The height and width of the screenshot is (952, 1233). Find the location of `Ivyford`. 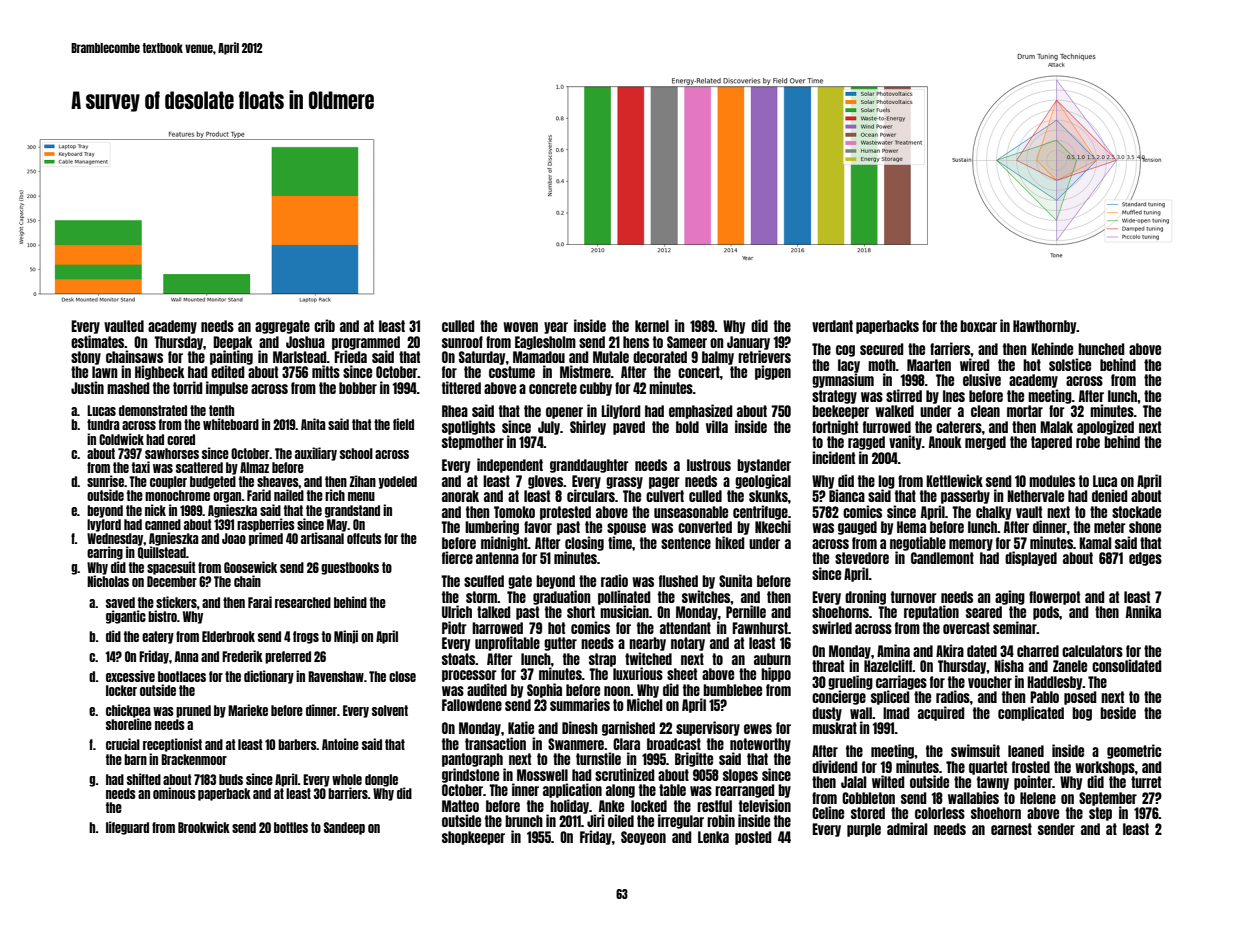

Ivyford is located at coordinates (104, 525).
